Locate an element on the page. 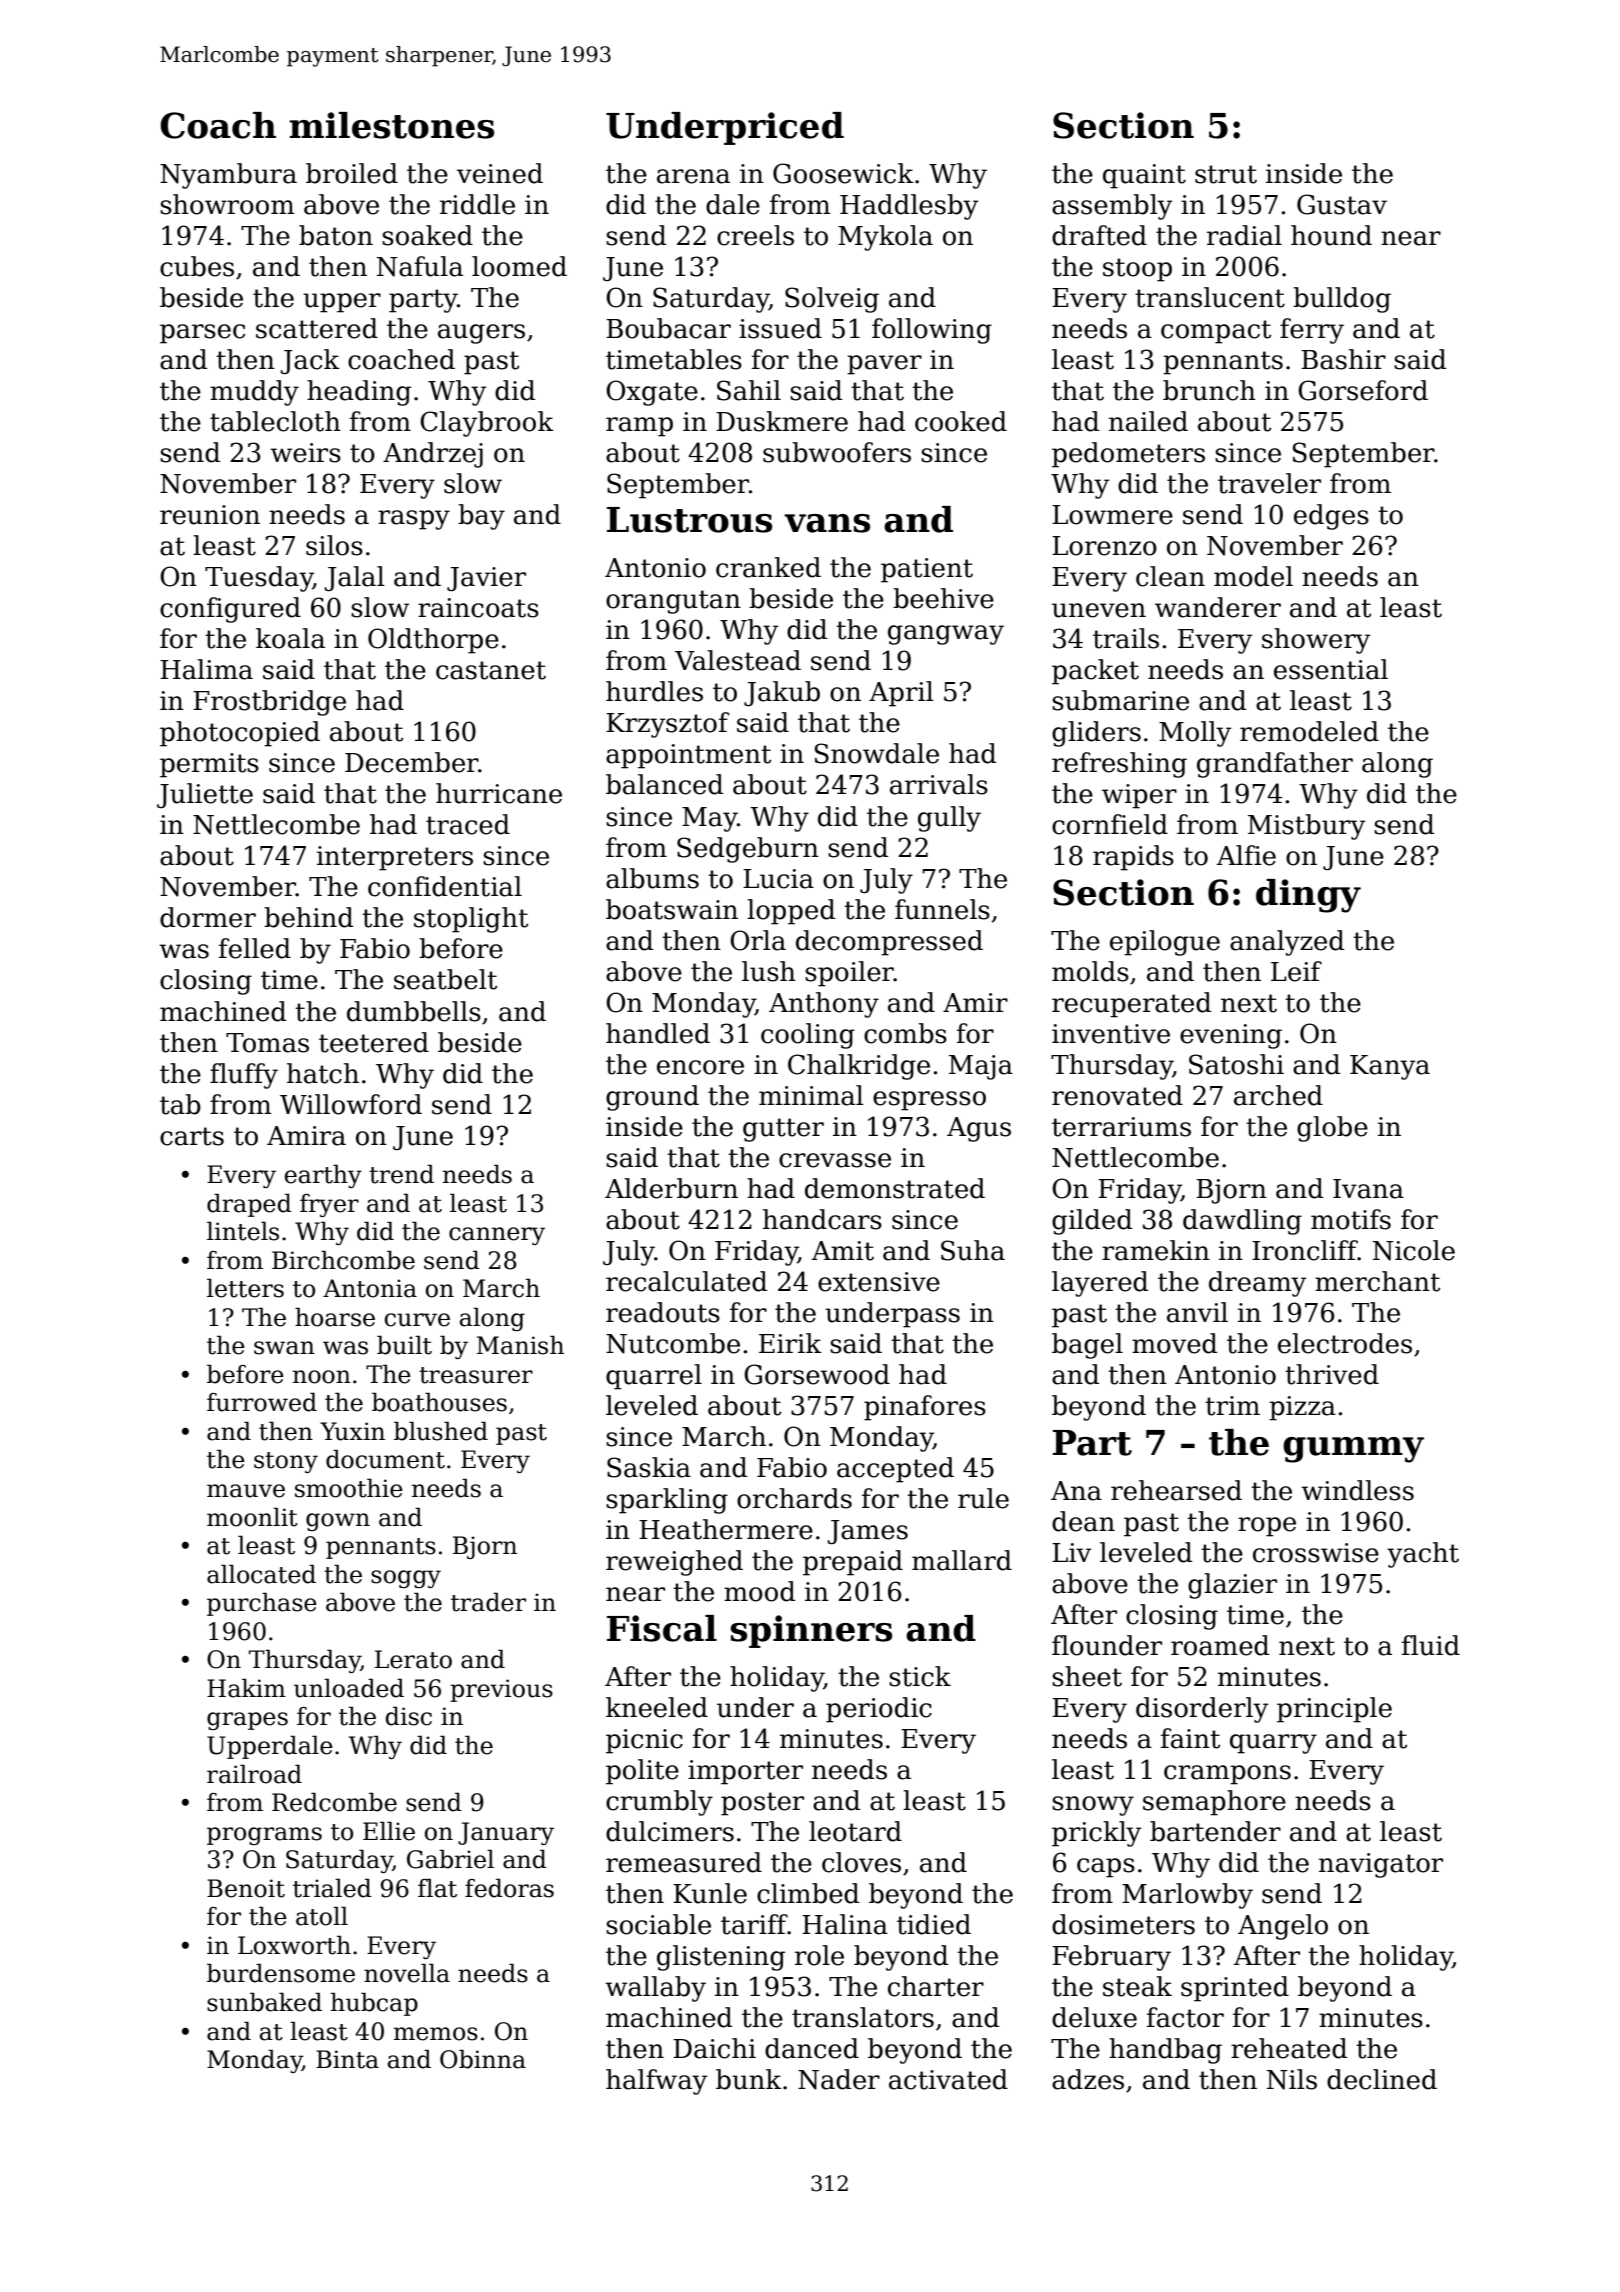  declined is located at coordinates (1382, 2079).
